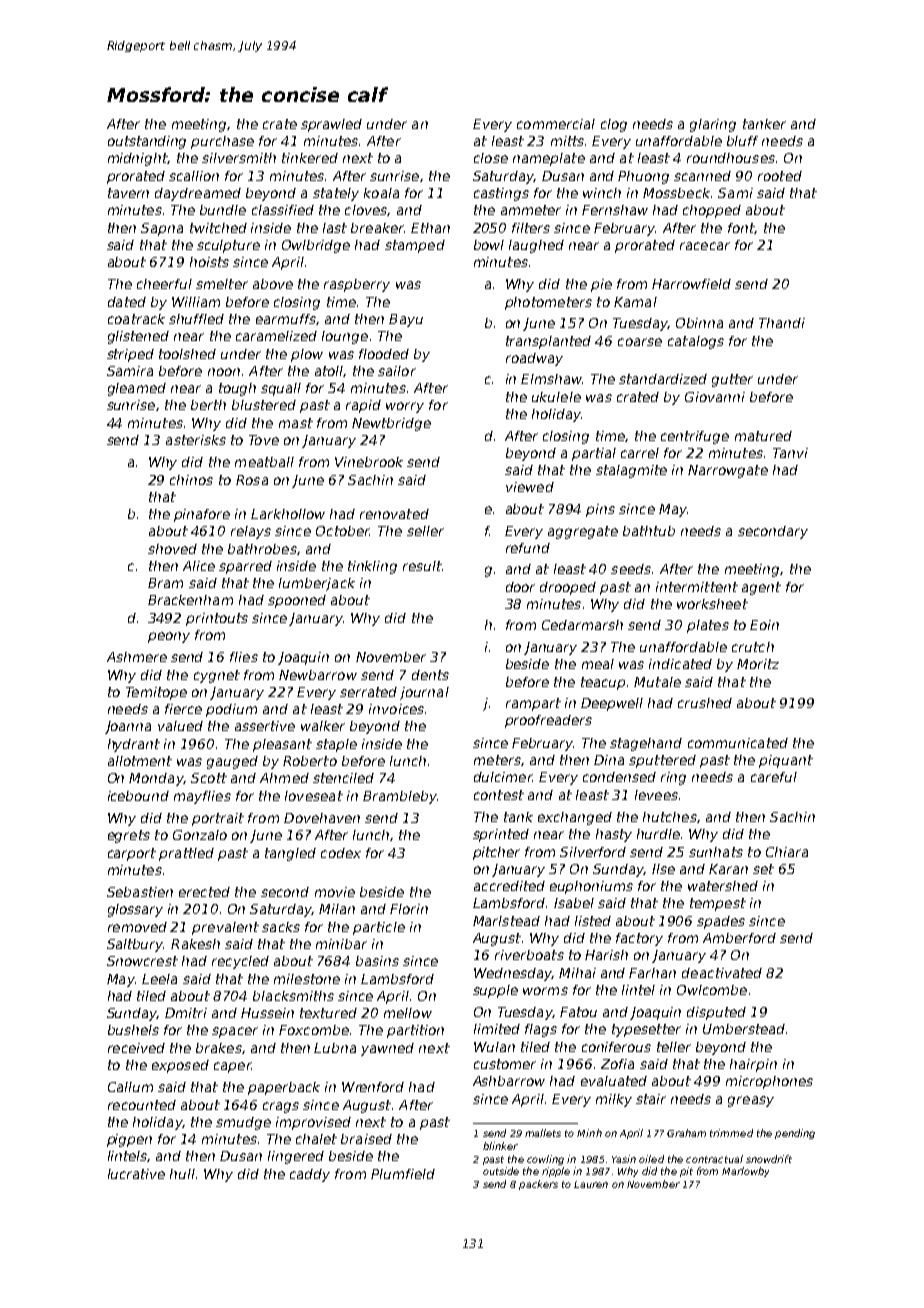 The width and height of the screenshot is (924, 1308). Describe the element at coordinates (422, 566) in the screenshot. I see `result` at that location.
